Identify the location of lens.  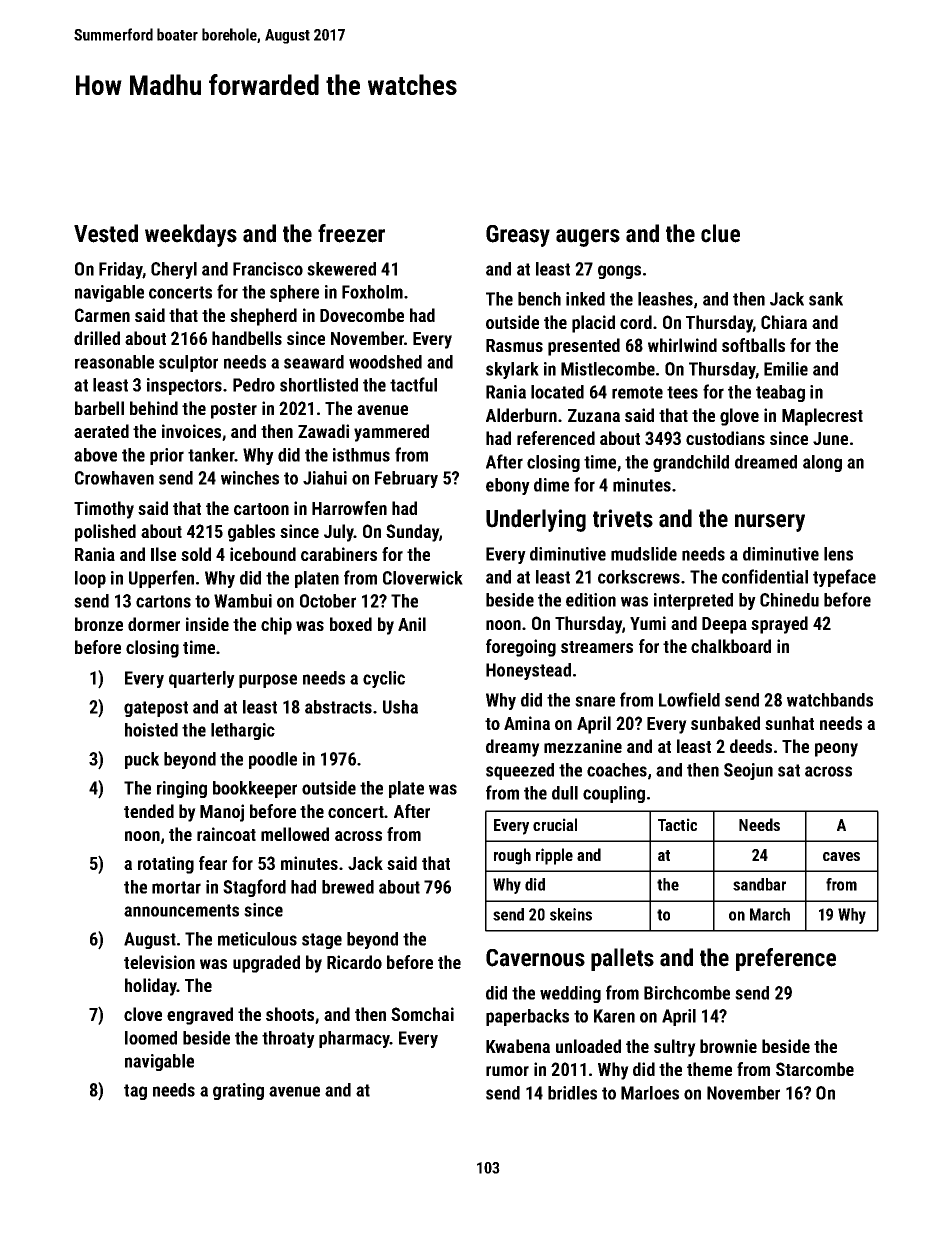
(838, 554).
